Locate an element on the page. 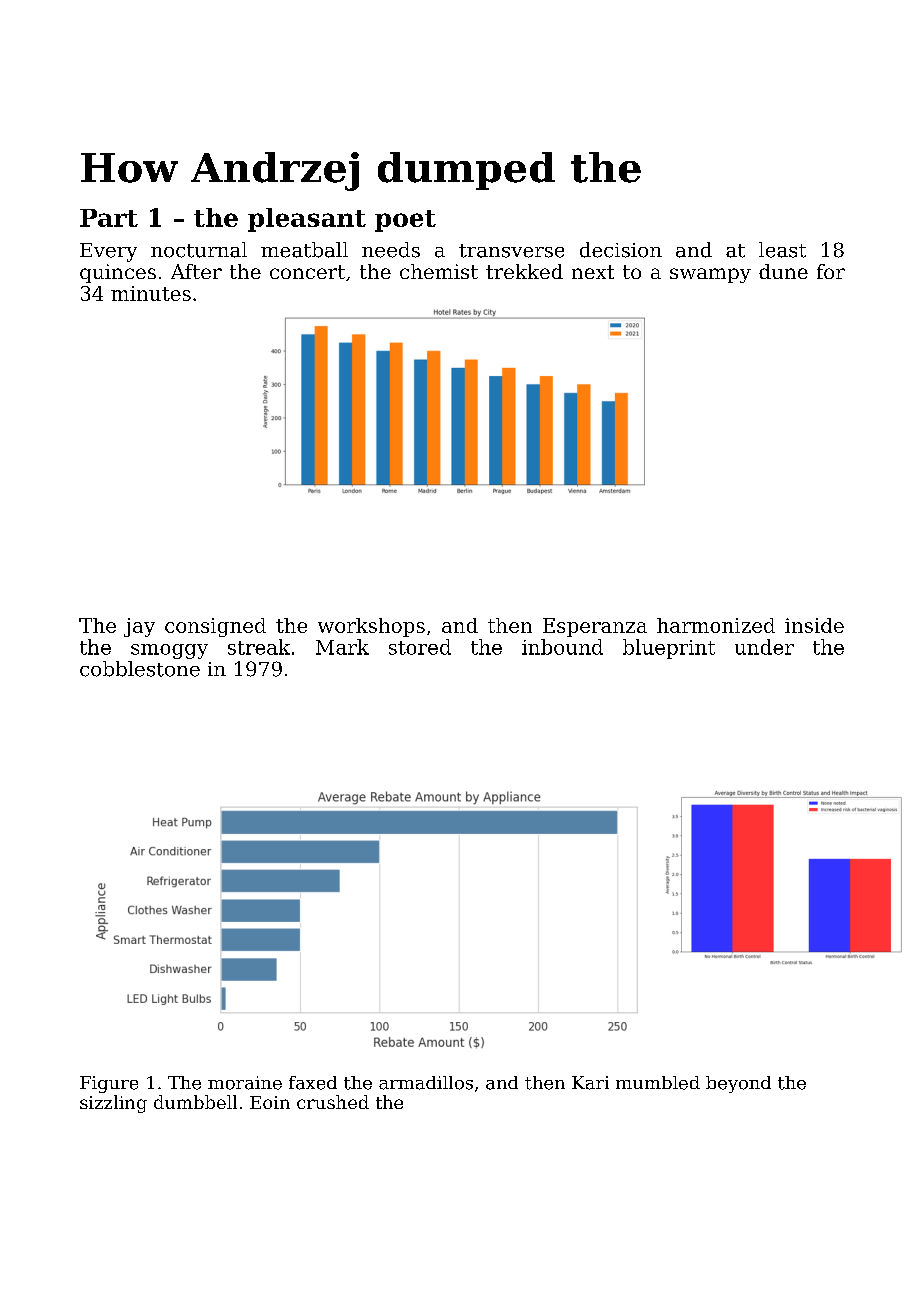 This page has width=924, height=1314. armadillos is located at coordinates (426, 1083).
